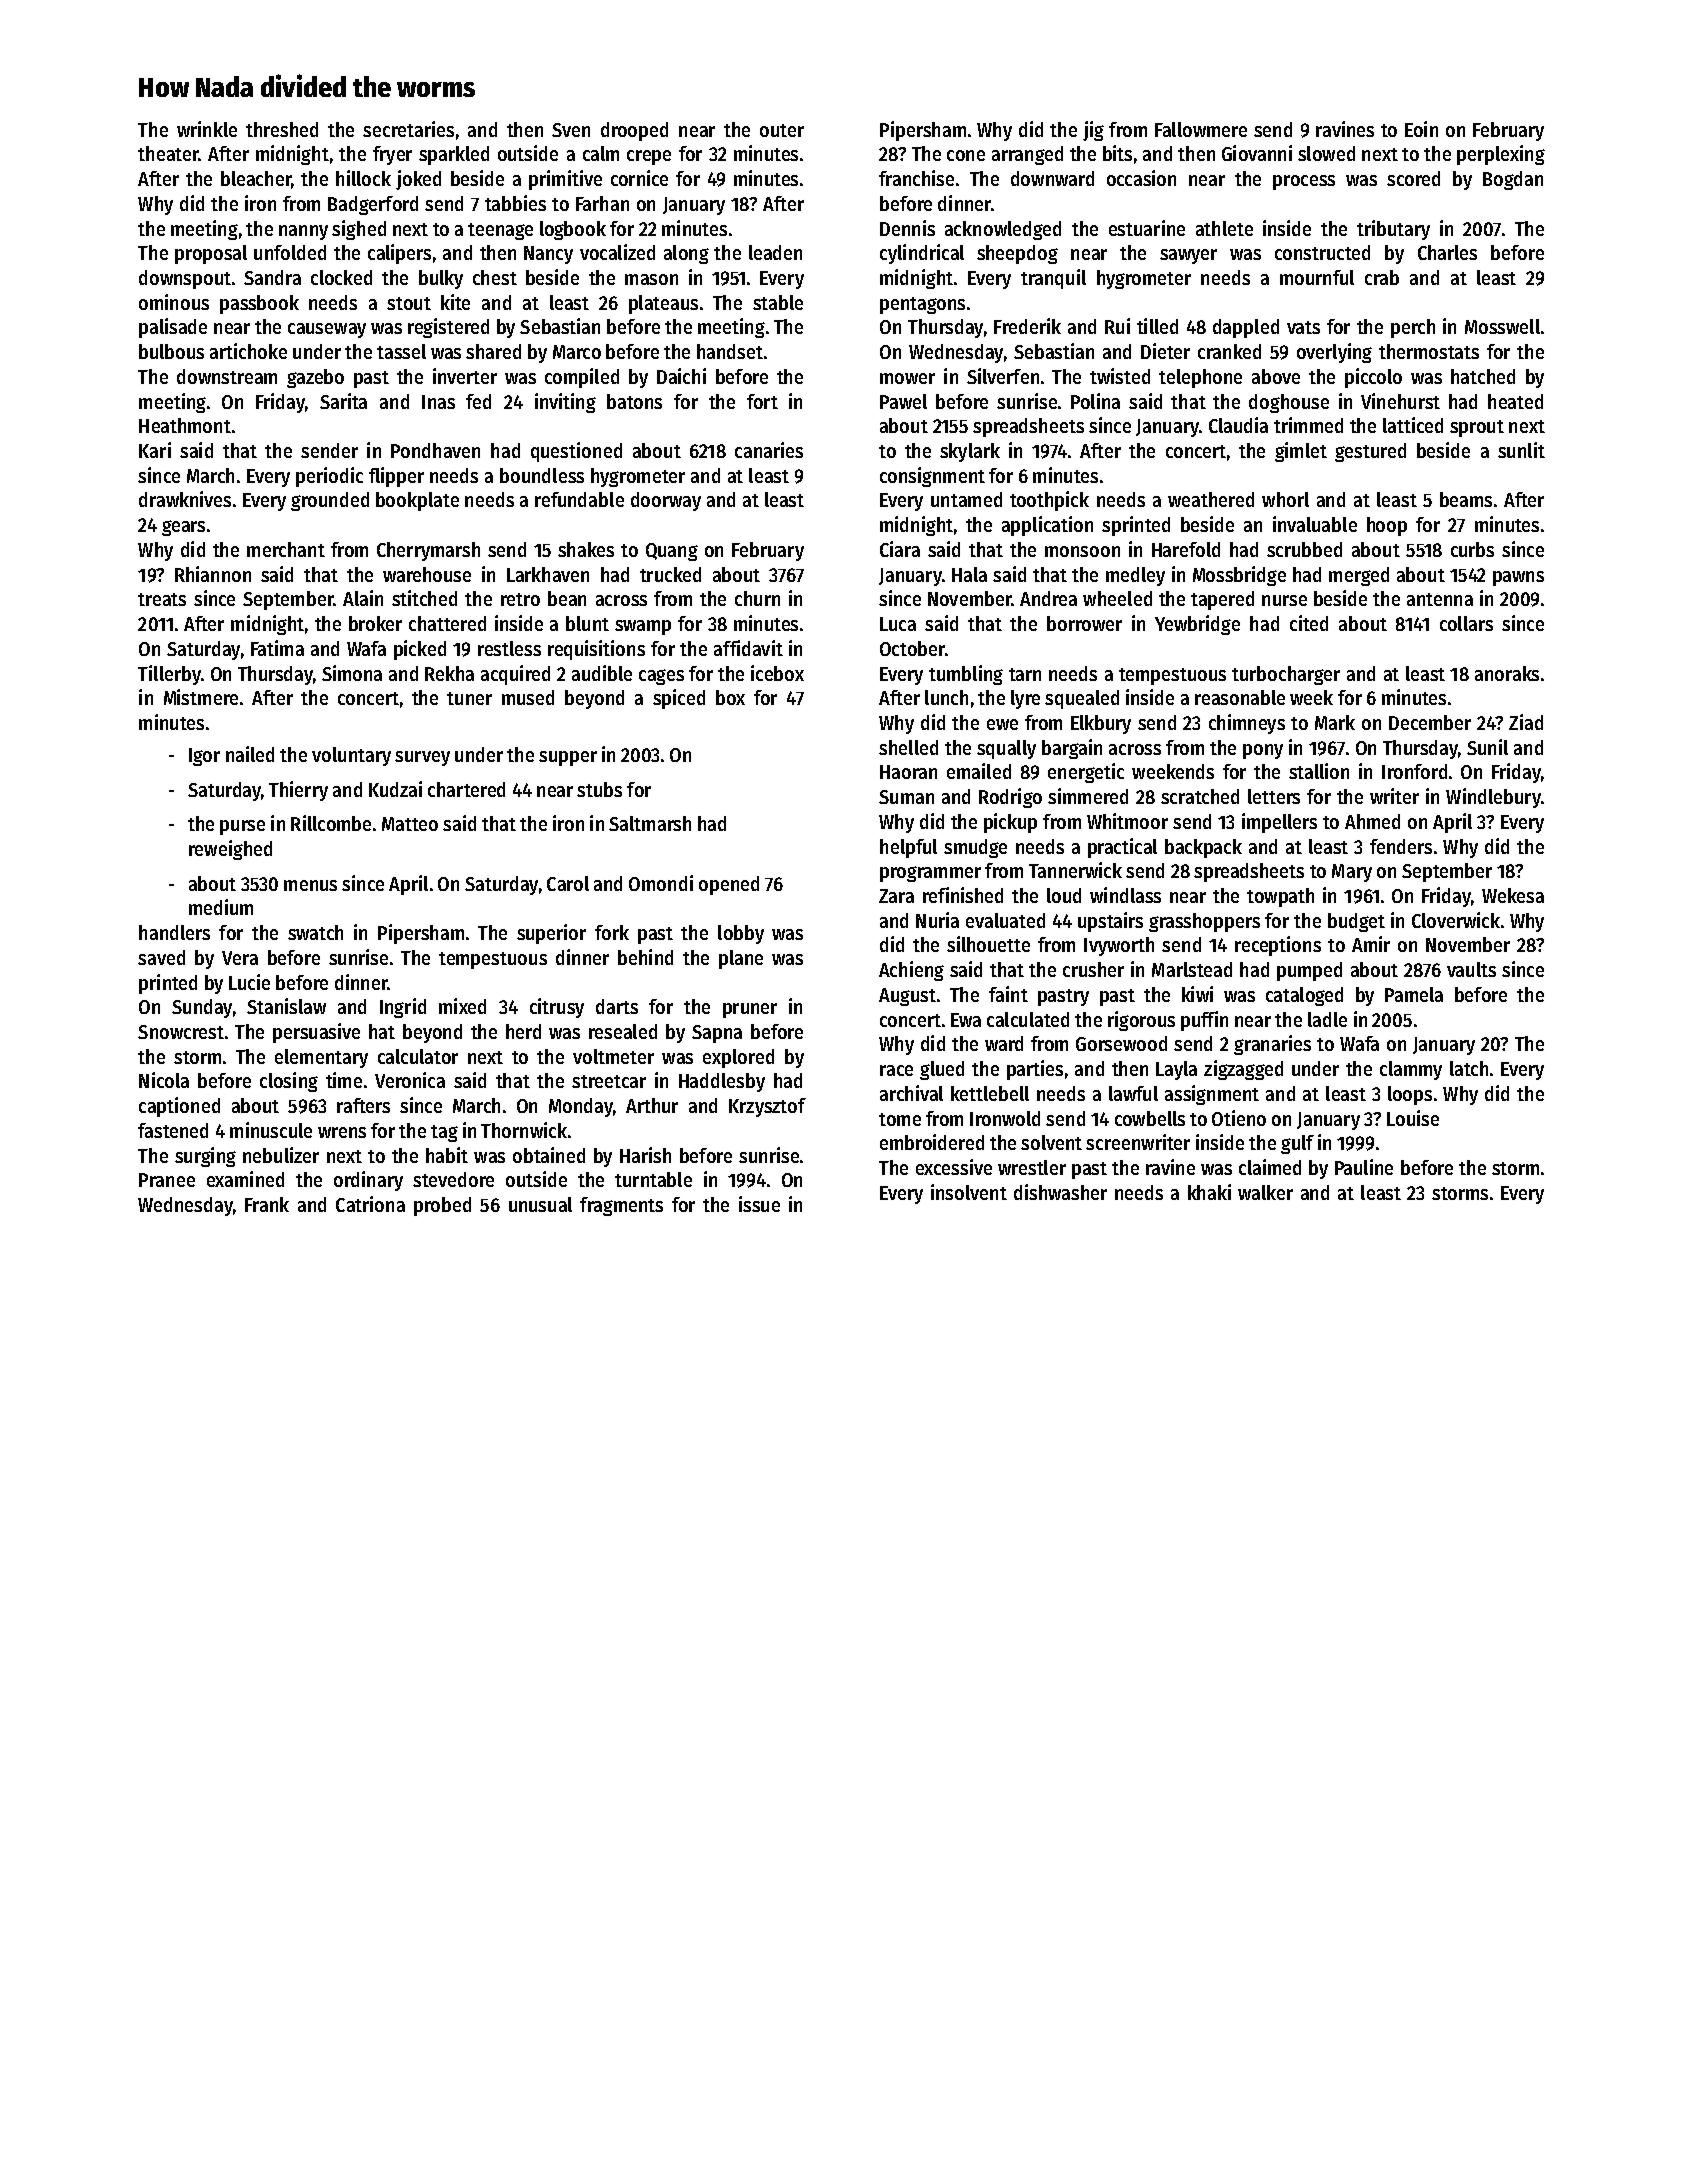 The image size is (1683, 2178). I want to click on Monday, so click(581, 1107).
